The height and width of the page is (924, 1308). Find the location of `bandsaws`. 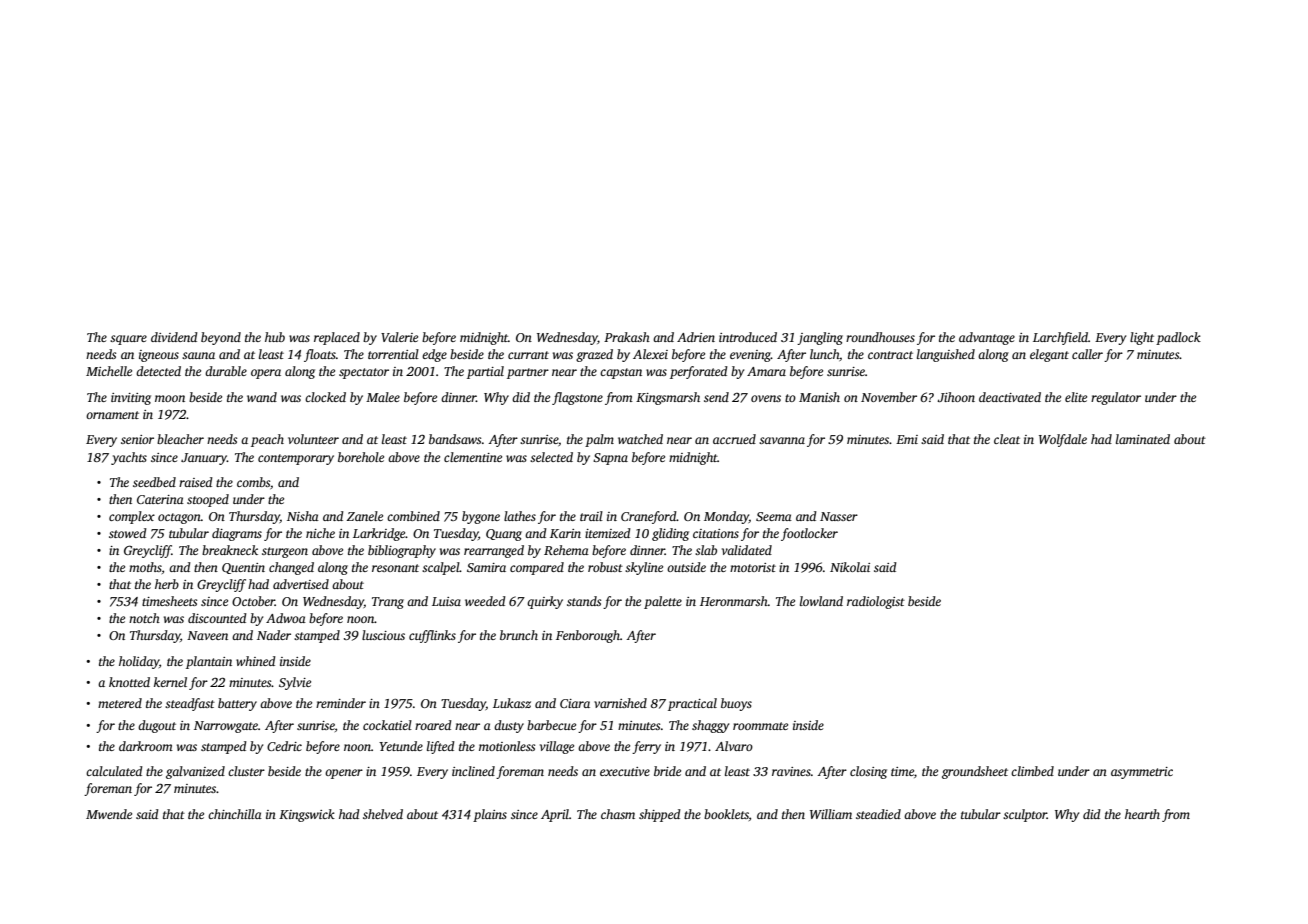

bandsaws is located at coordinates (455, 439).
